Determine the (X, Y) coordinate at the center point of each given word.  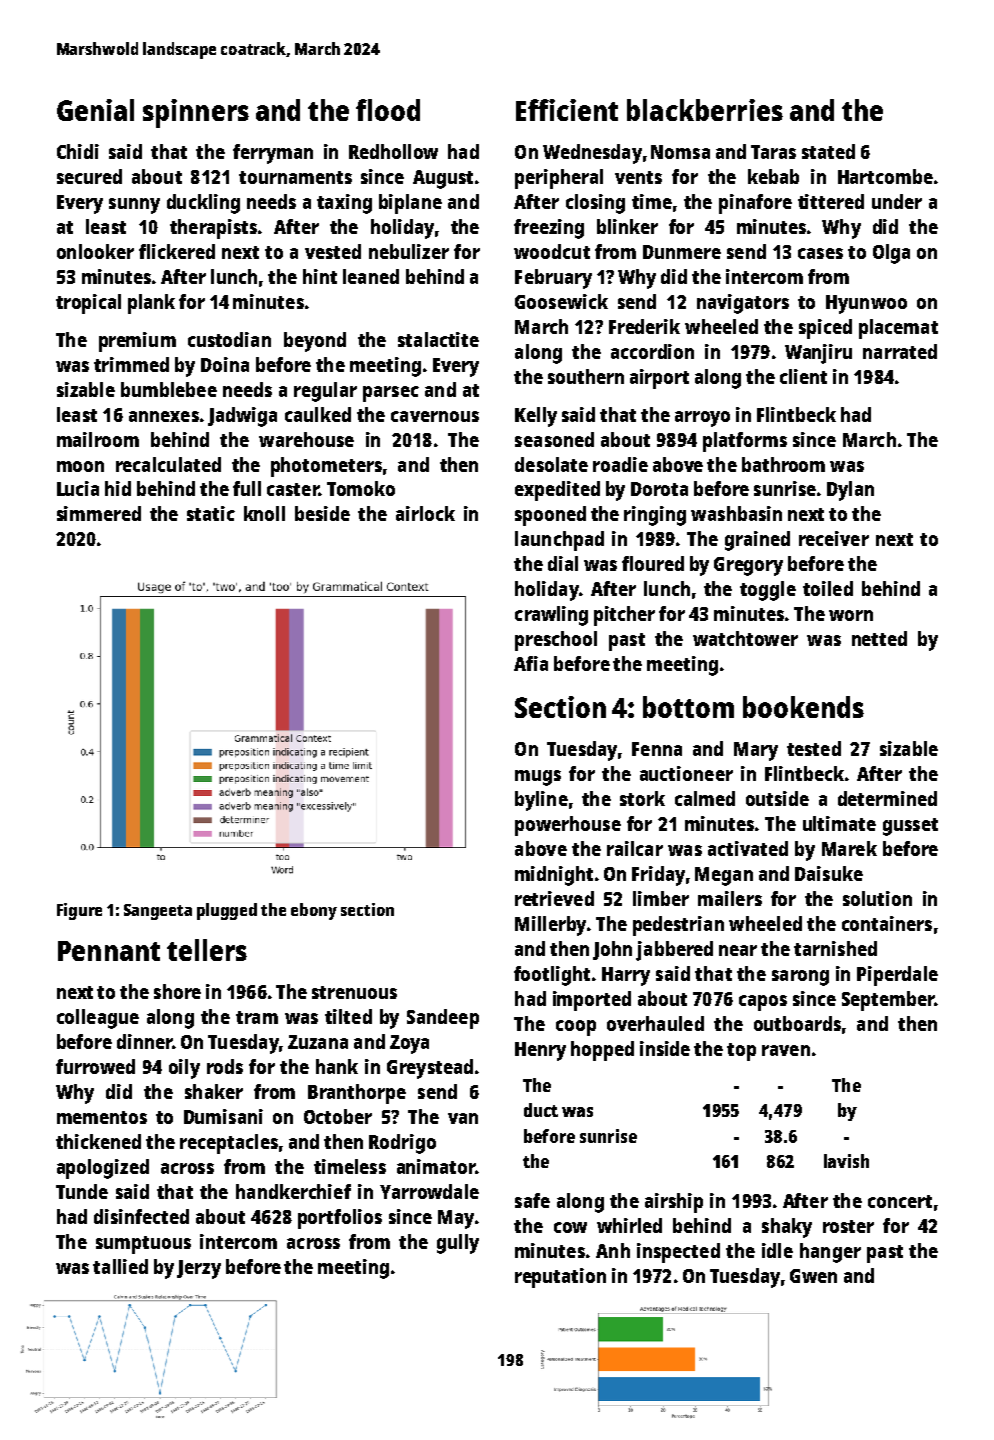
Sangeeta (158, 912)
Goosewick (561, 301)
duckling (203, 204)
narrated (900, 351)
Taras (773, 152)
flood (388, 110)
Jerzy (199, 1269)
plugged (227, 911)
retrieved (554, 898)
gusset (910, 827)
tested (814, 748)
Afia (531, 663)
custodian (229, 339)
